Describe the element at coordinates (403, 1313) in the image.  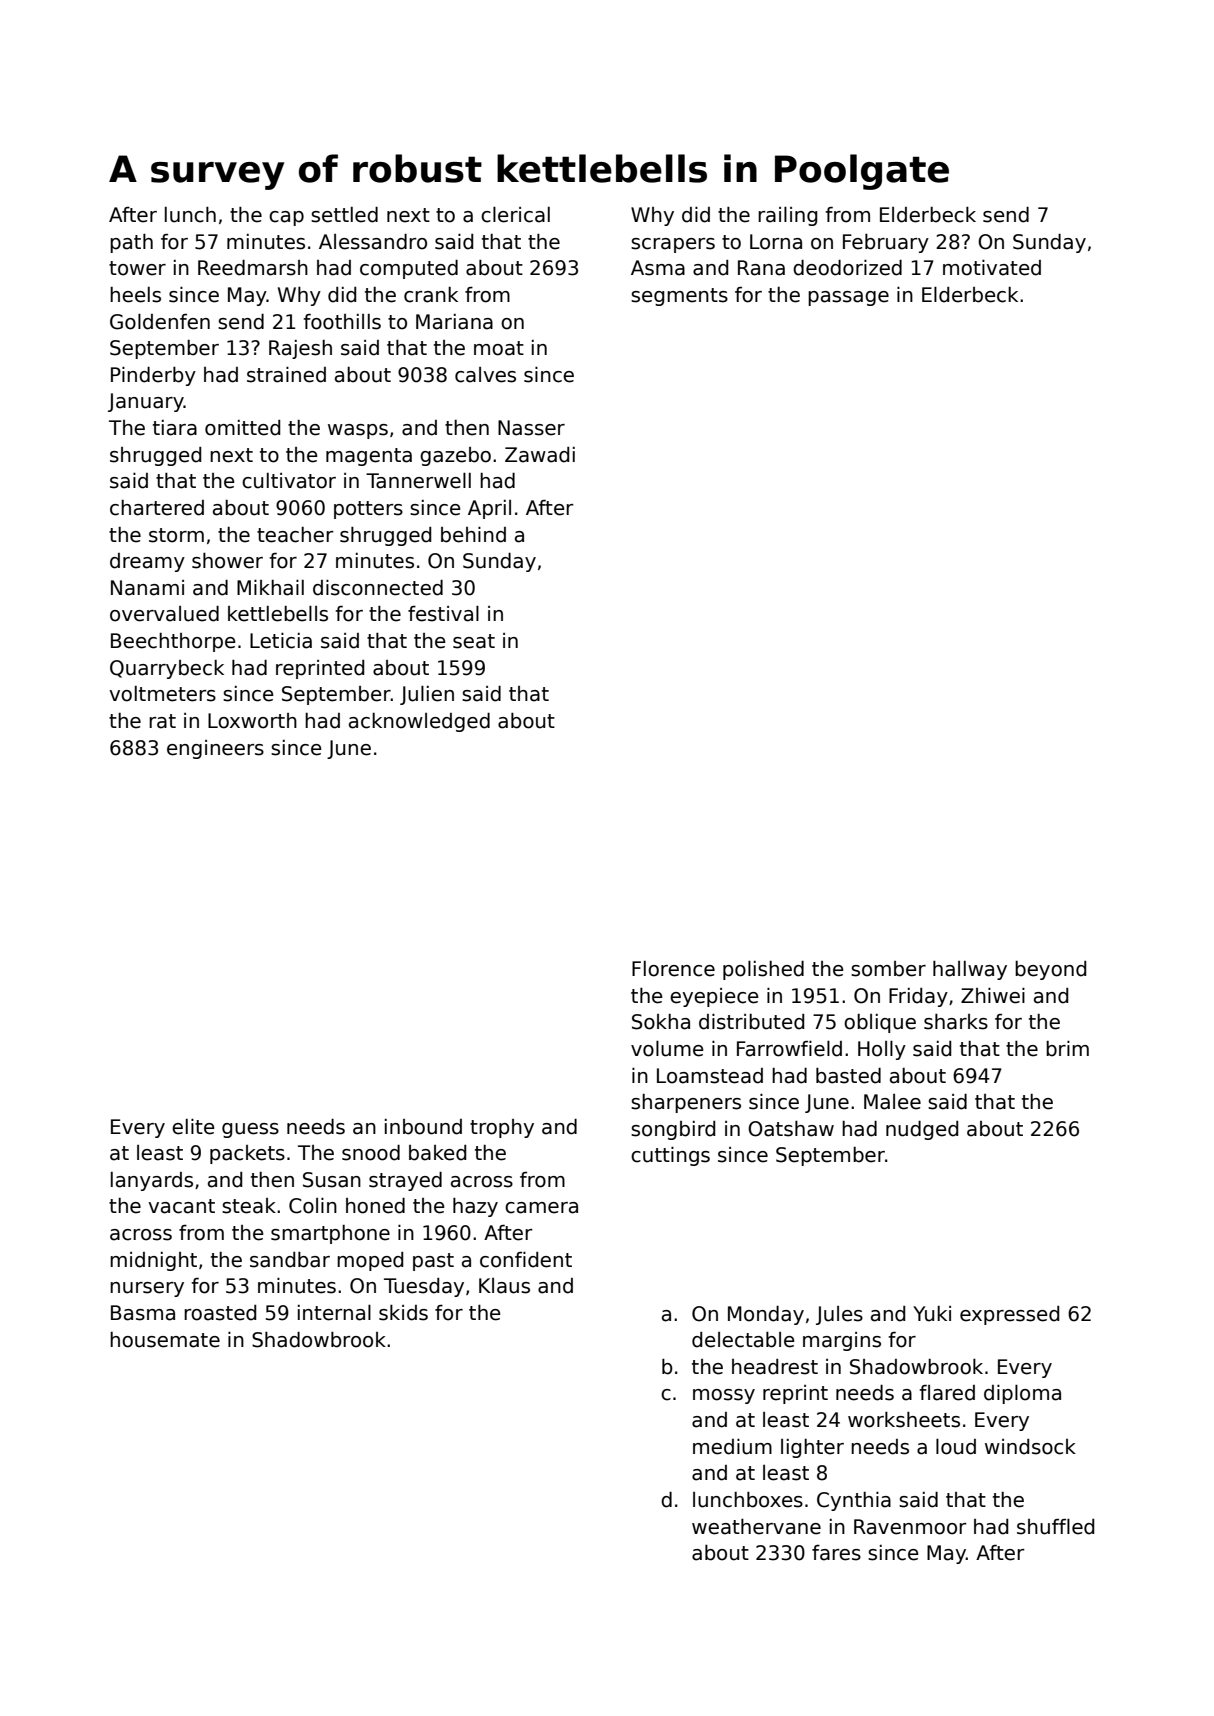
I see `skids` at that location.
